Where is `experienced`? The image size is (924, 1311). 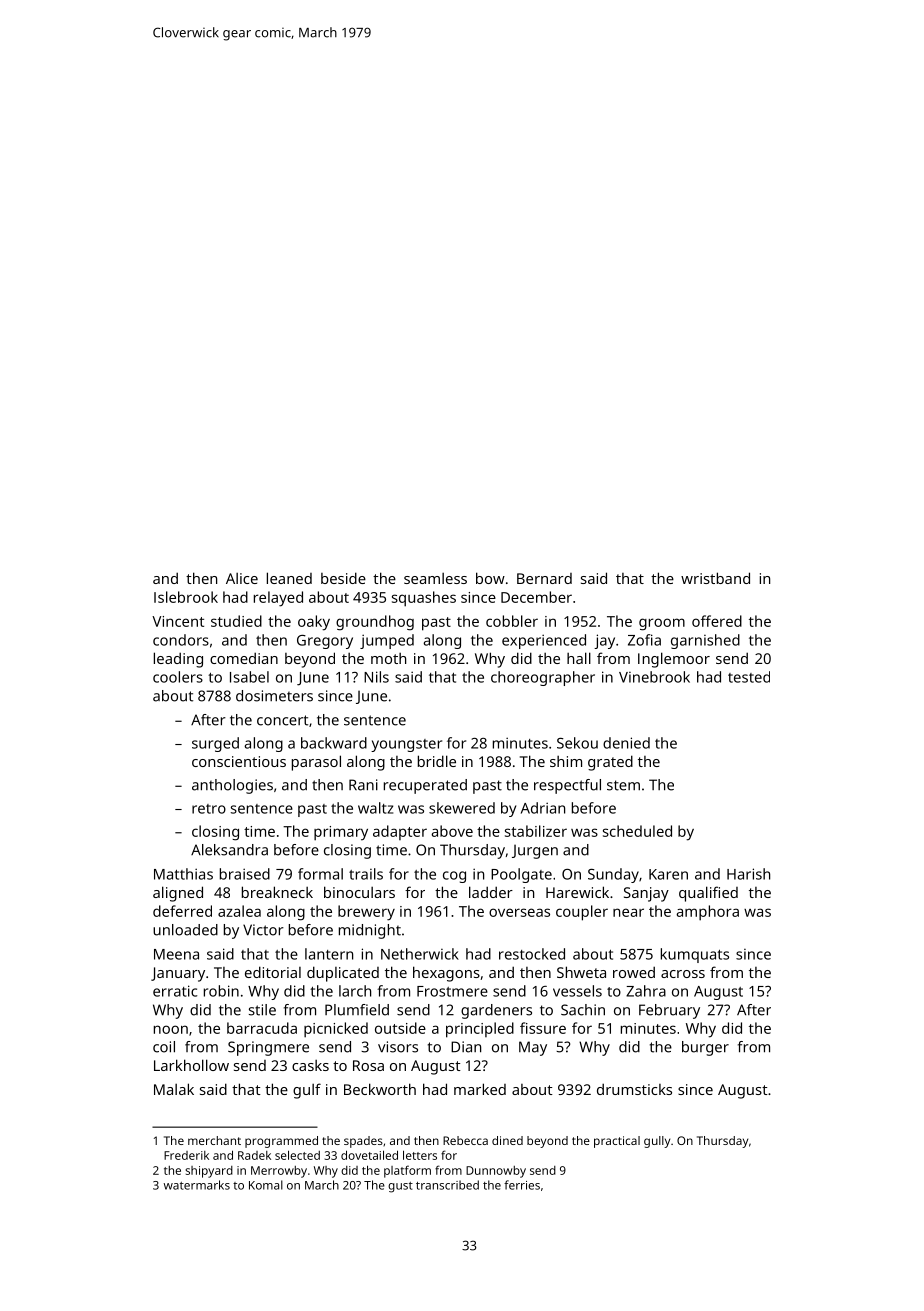 experienced is located at coordinates (544, 641).
